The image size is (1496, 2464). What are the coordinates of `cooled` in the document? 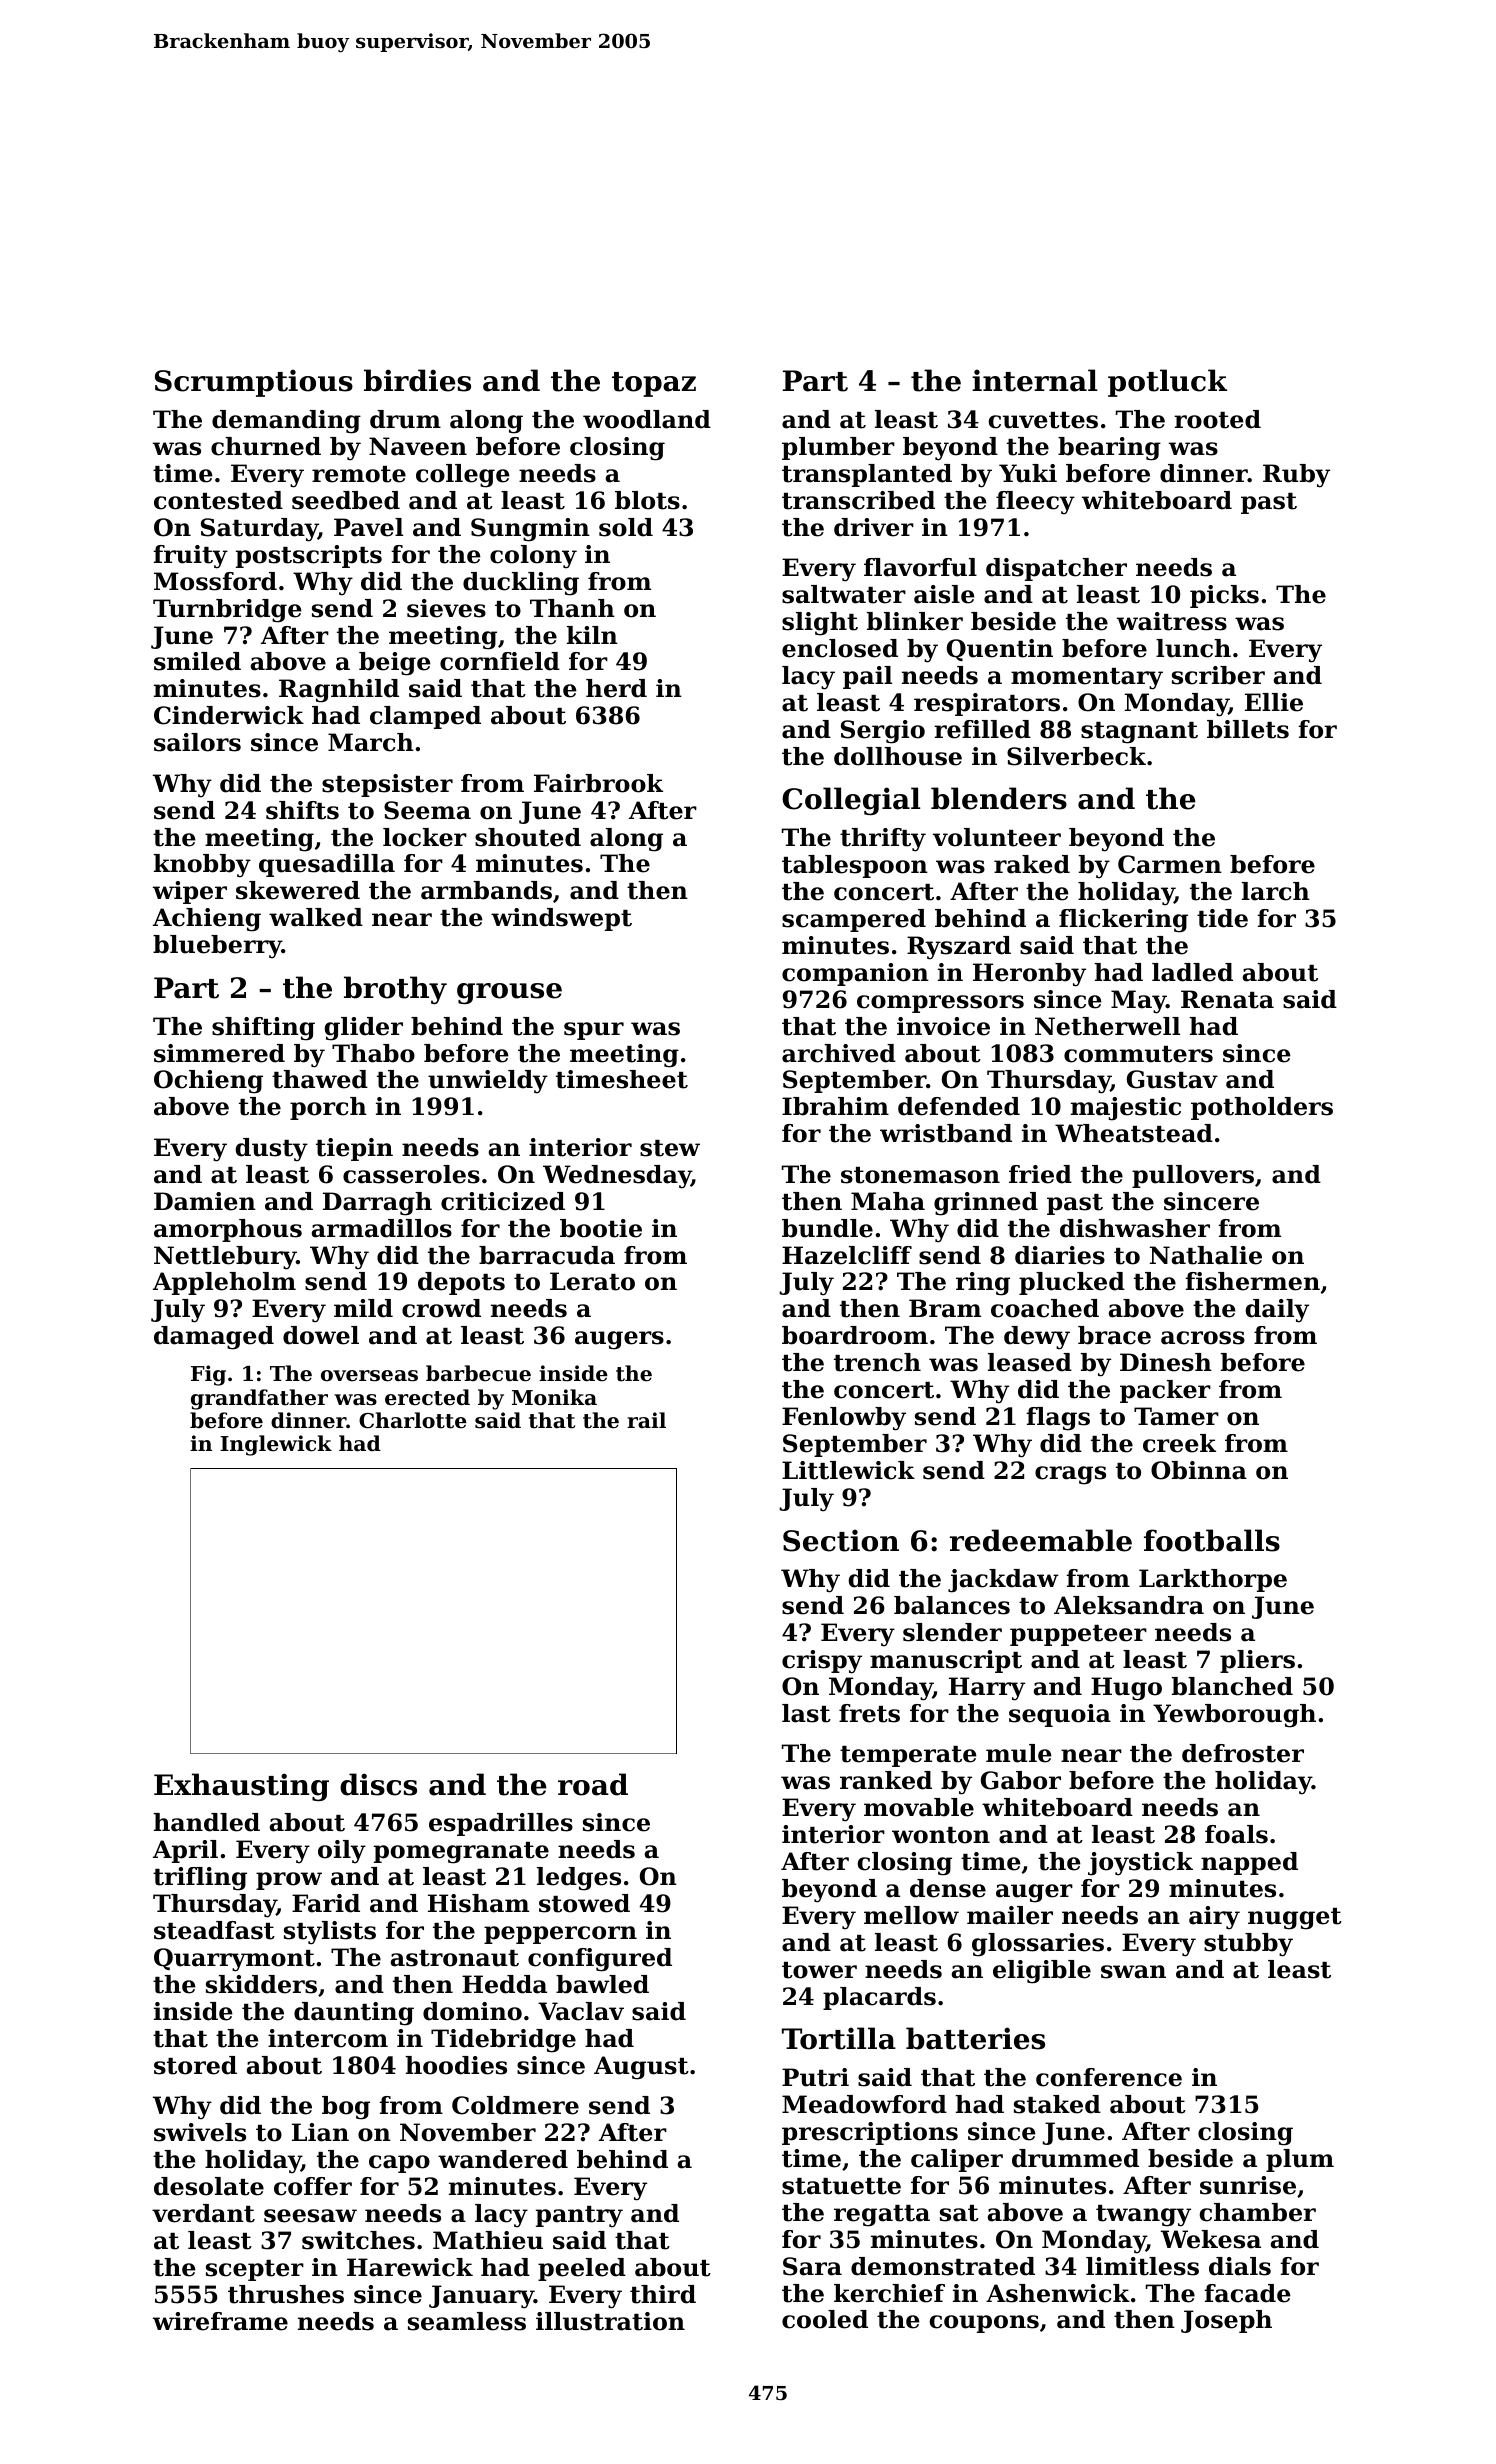 It's located at (825, 2319).
